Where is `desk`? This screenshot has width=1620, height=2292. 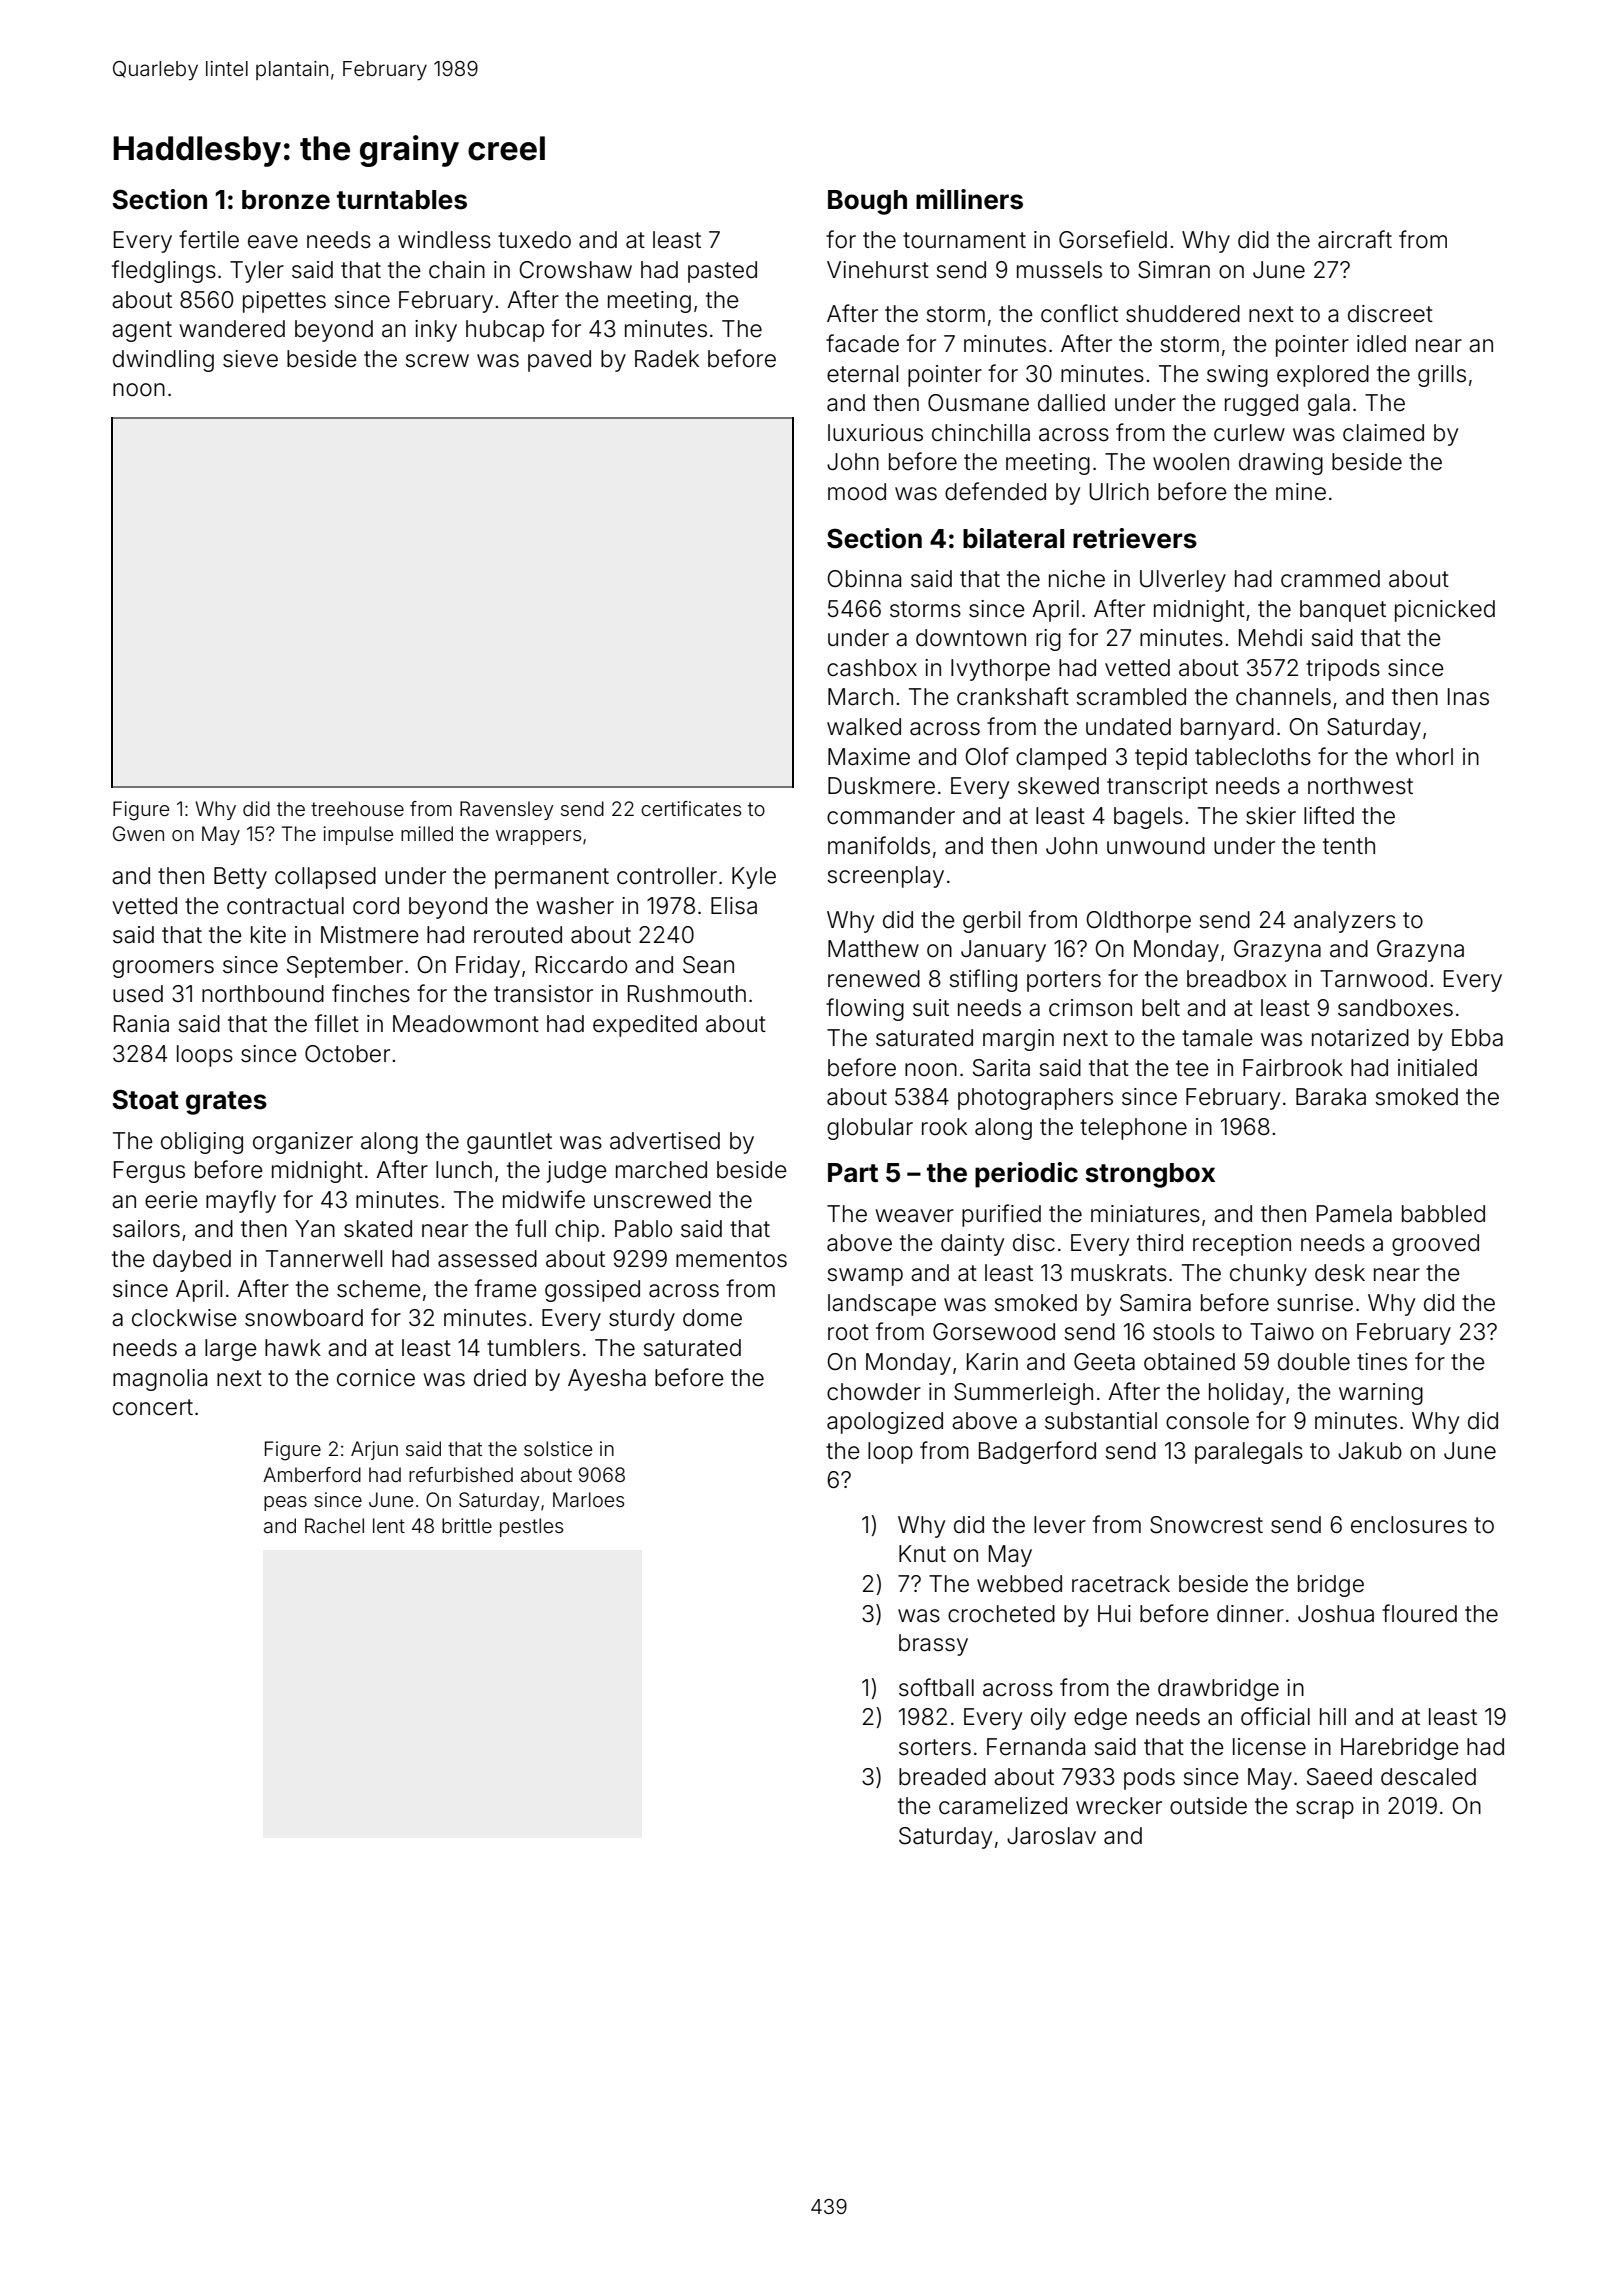 desk is located at coordinates (1340, 1273).
